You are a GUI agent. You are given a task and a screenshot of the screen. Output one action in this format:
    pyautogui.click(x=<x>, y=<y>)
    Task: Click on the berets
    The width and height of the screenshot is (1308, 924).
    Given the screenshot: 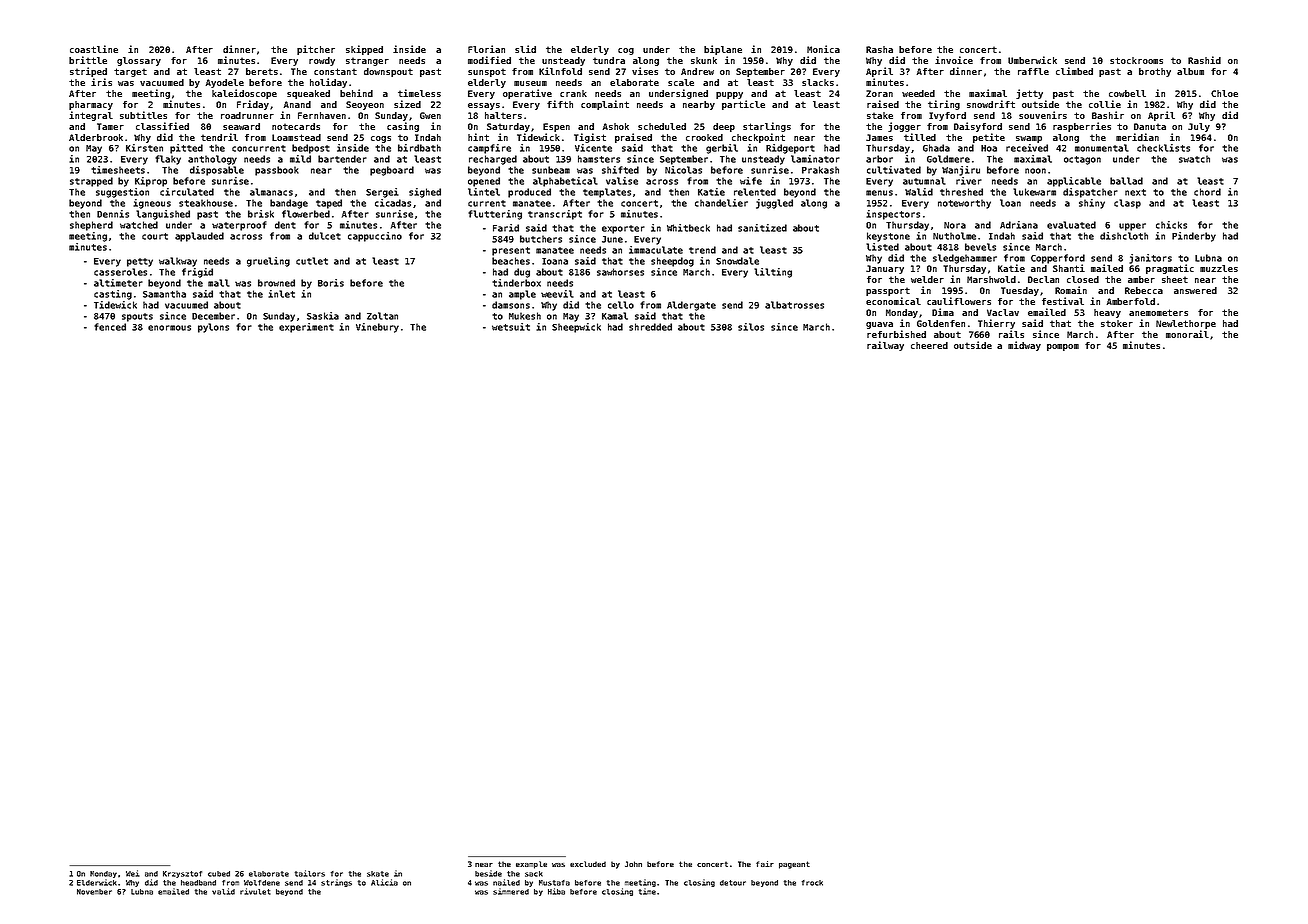 What is the action you would take?
    pyautogui.click(x=262, y=71)
